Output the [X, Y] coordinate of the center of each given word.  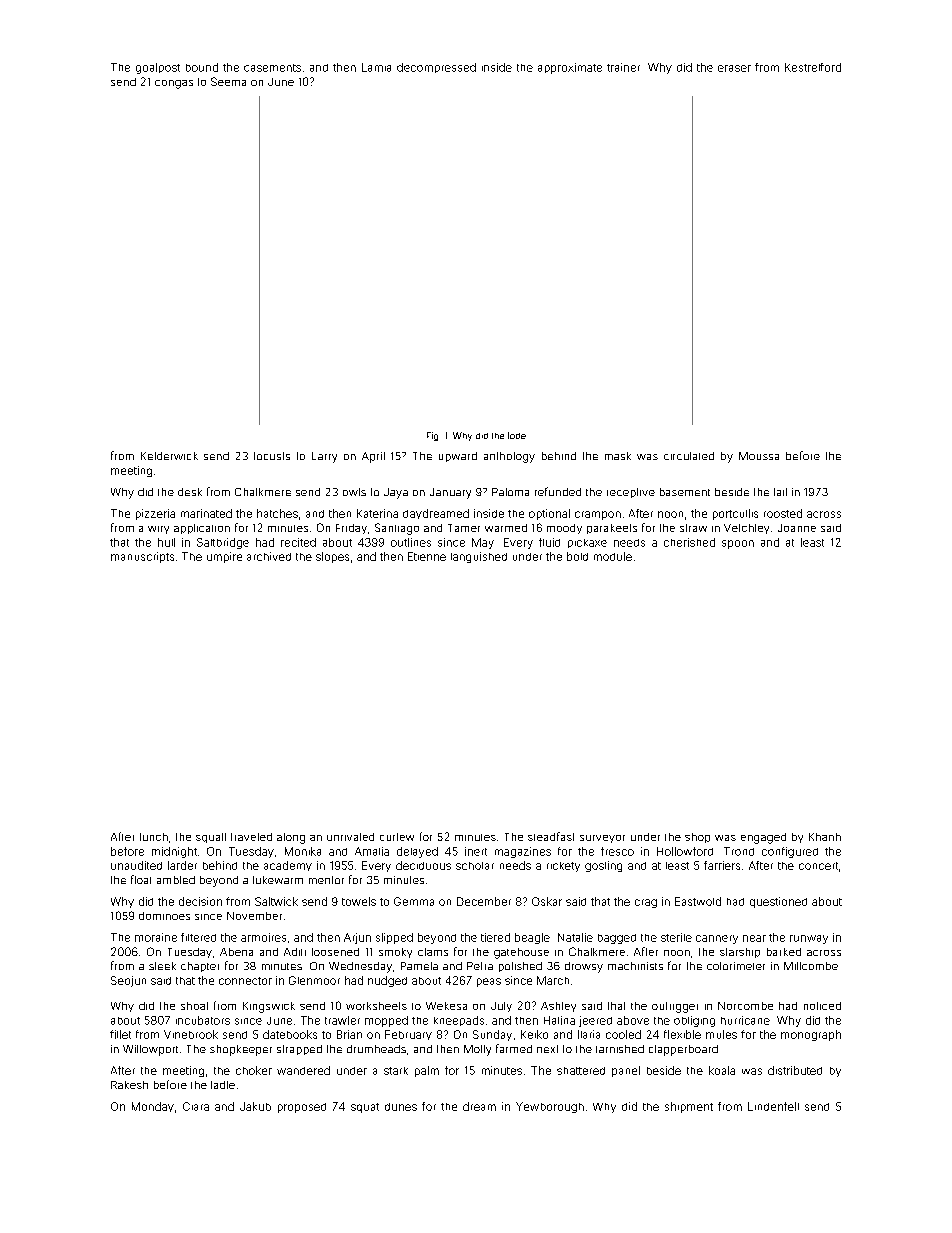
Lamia [376, 67]
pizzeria [155, 514]
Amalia [372, 851]
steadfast [551, 836]
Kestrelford [813, 67]
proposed [302, 1108]
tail [780, 492]
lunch [154, 837]
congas [174, 84]
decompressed [436, 68]
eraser [734, 68]
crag [646, 903]
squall [211, 838]
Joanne [797, 528]
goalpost [158, 68]
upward [458, 457]
